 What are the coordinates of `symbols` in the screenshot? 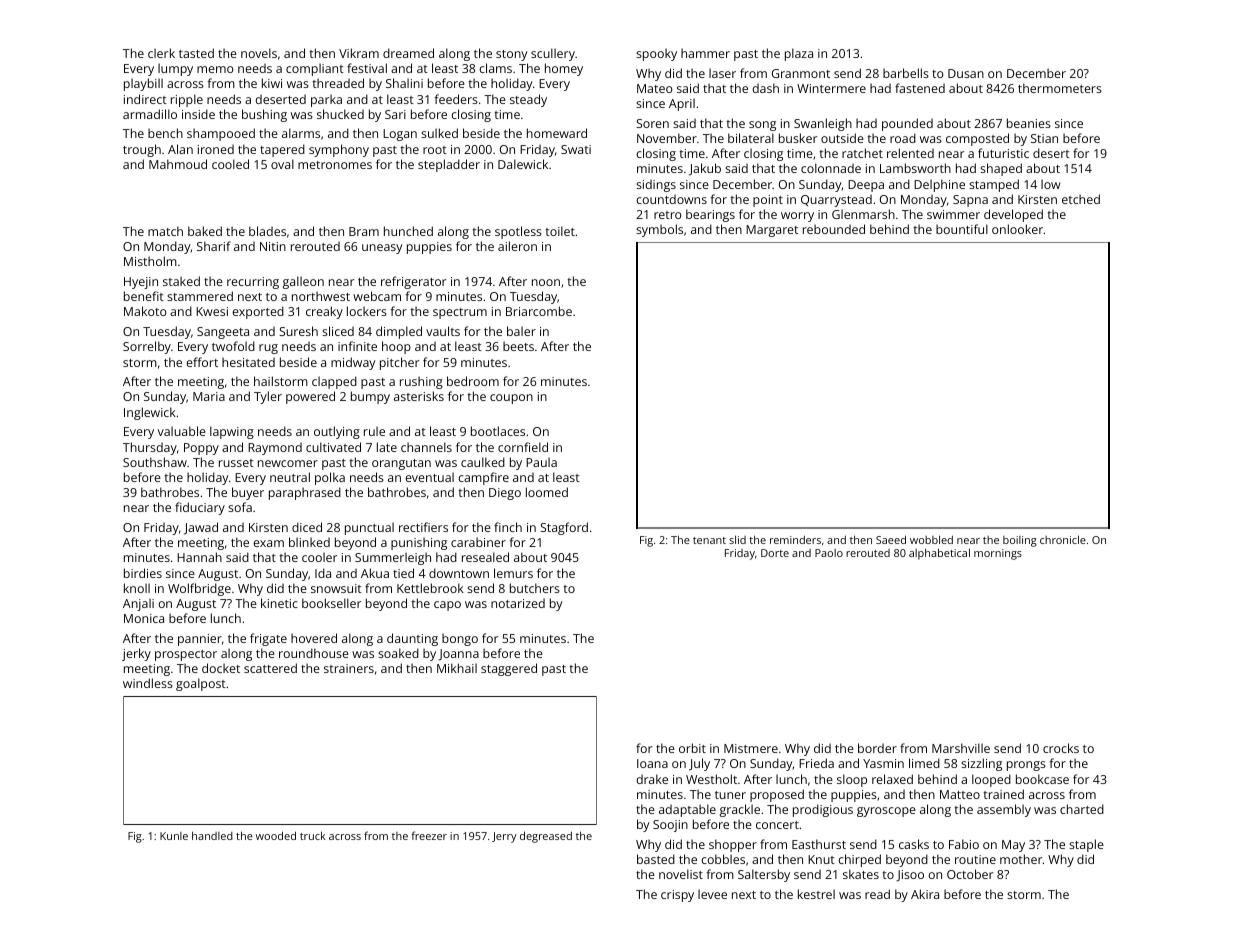 It's located at (659, 230).
